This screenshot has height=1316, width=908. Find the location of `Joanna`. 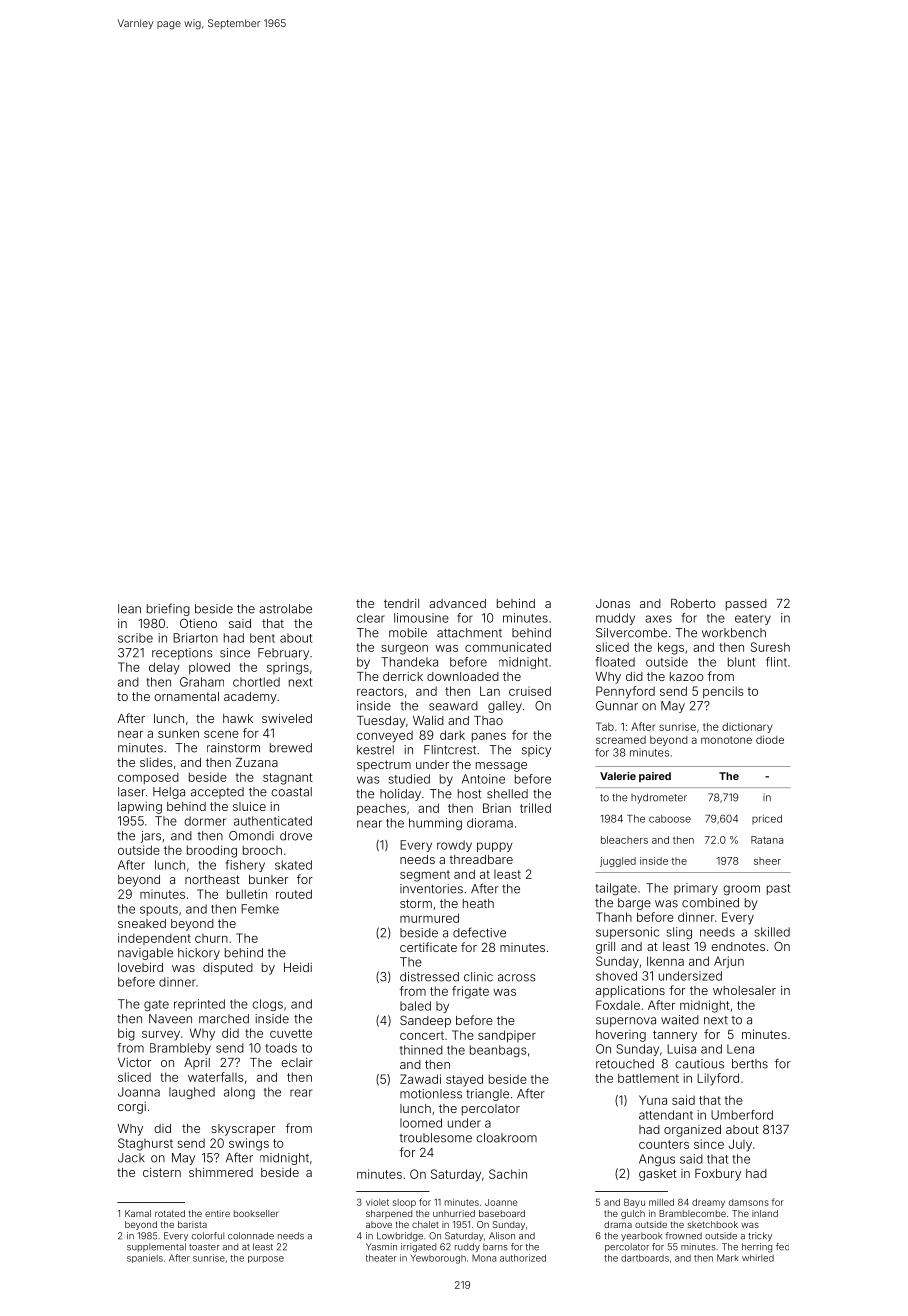

Joanna is located at coordinates (139, 1092).
